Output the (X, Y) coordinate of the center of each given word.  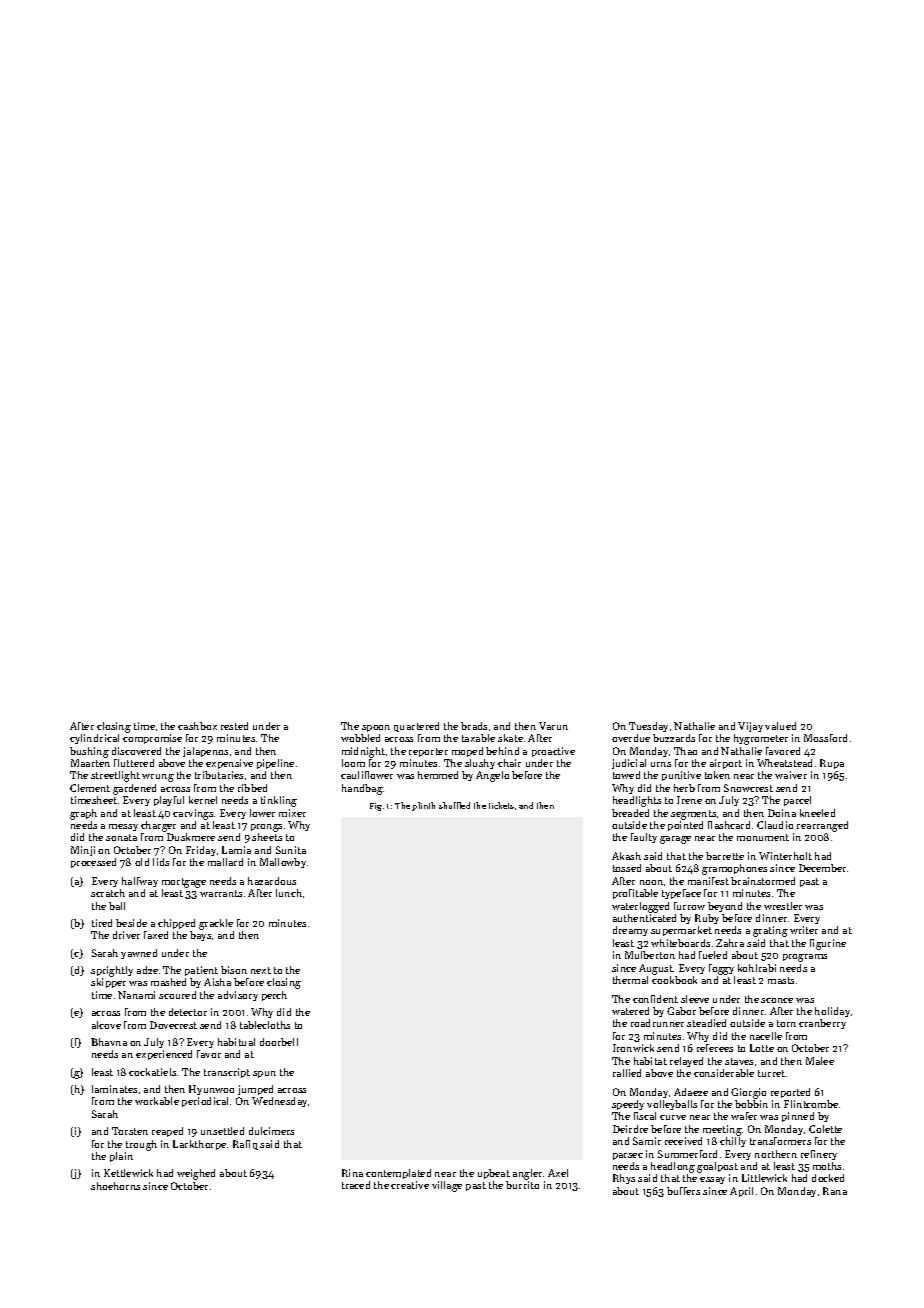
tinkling (279, 801)
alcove (106, 1025)
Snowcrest (748, 788)
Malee (820, 1061)
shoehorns (115, 1186)
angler (527, 1174)
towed (626, 775)
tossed (627, 868)
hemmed (438, 775)
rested (234, 726)
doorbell (279, 1042)
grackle (216, 924)
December (822, 868)
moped (467, 752)
